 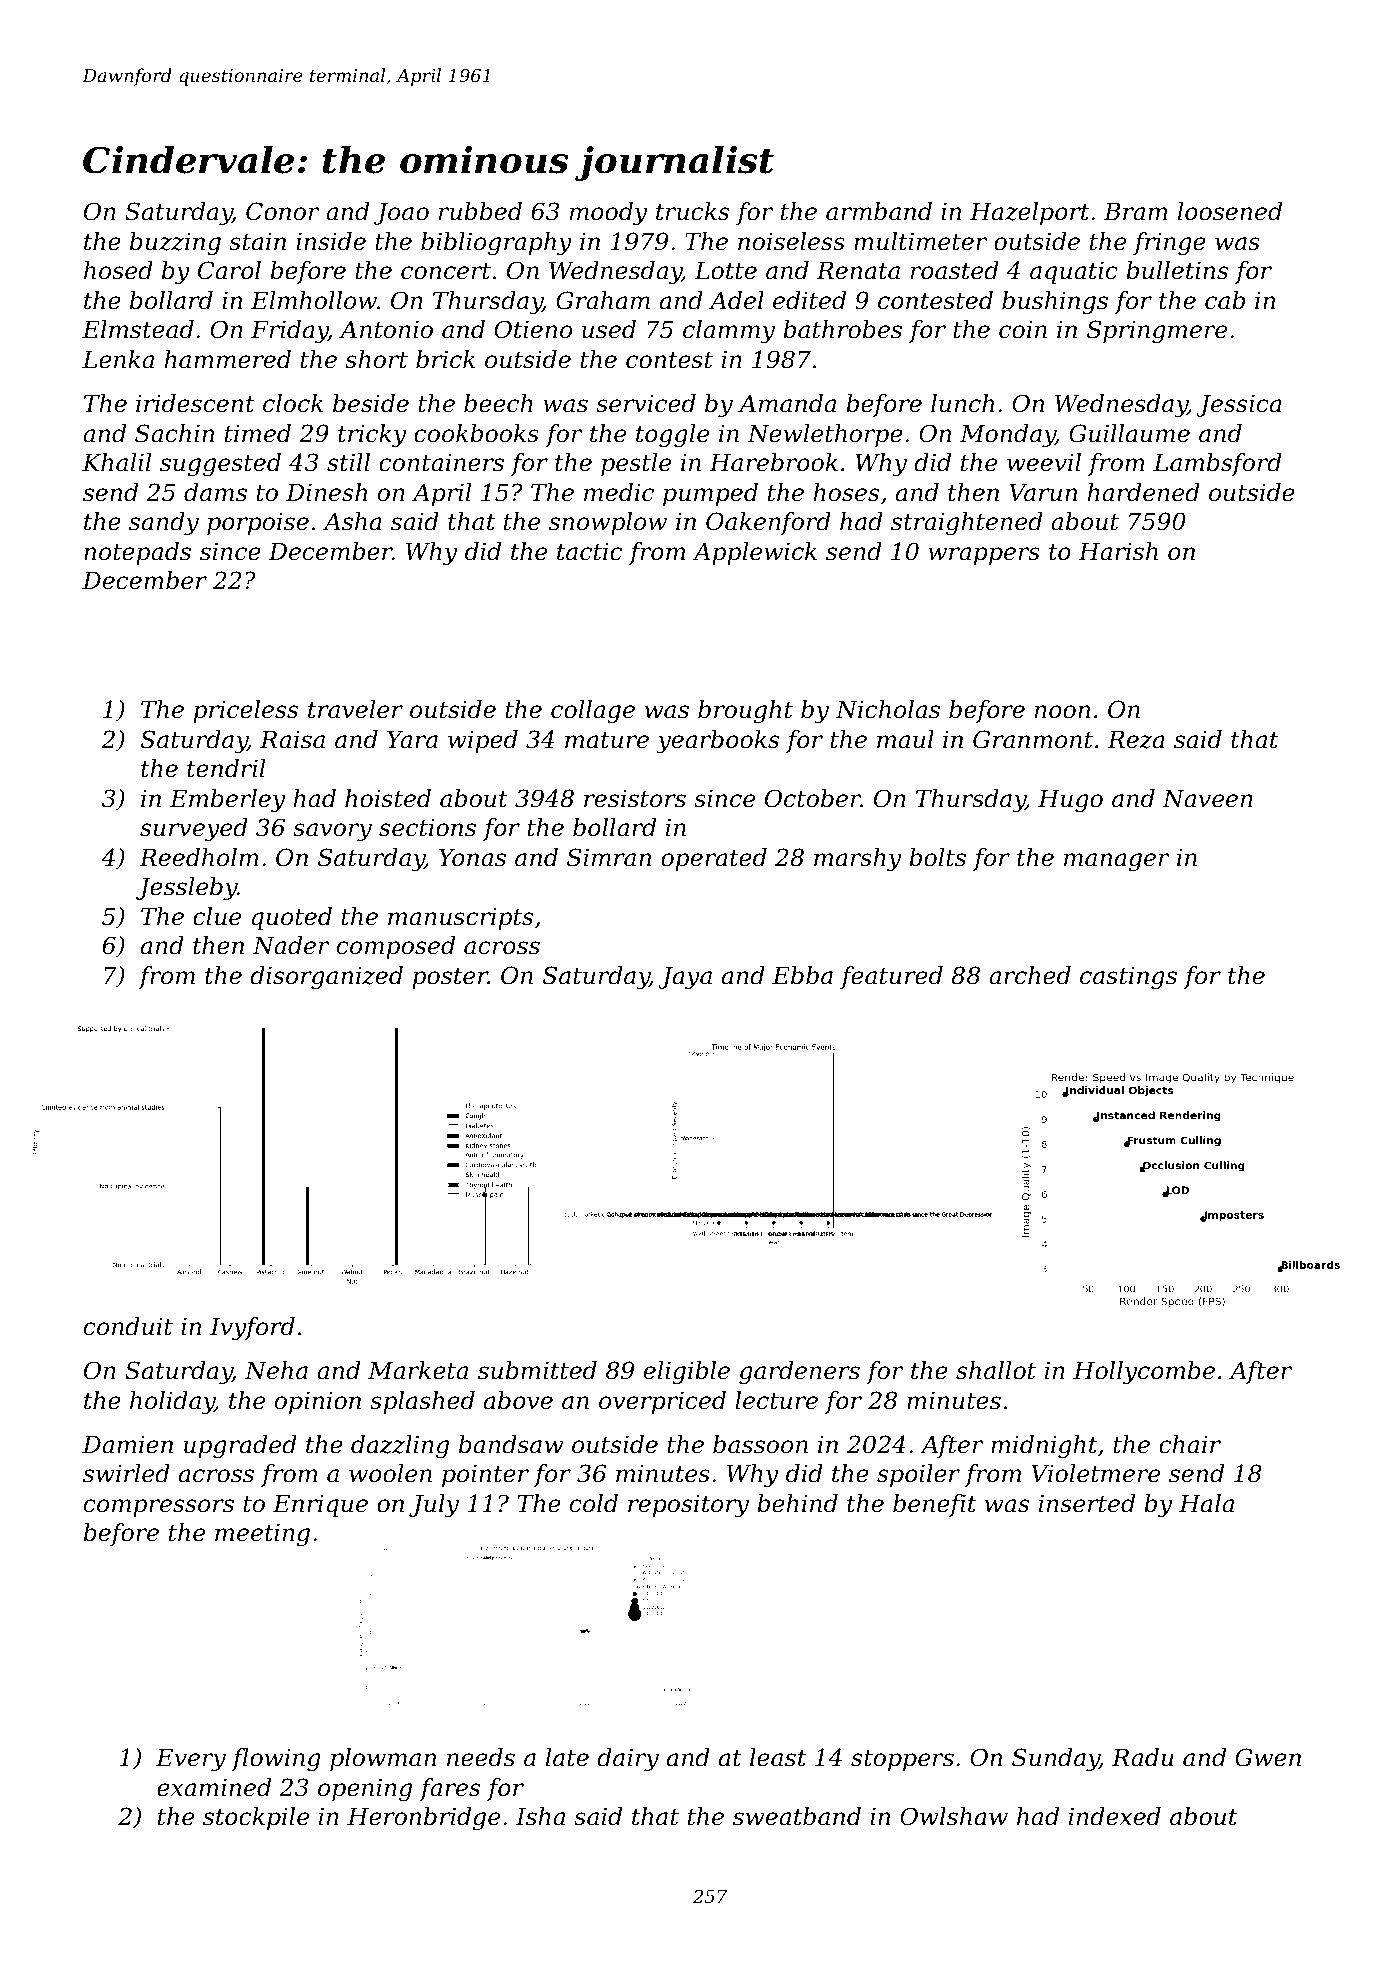 What do you see at coordinates (481, 1757) in the screenshot?
I see `needs` at bounding box center [481, 1757].
